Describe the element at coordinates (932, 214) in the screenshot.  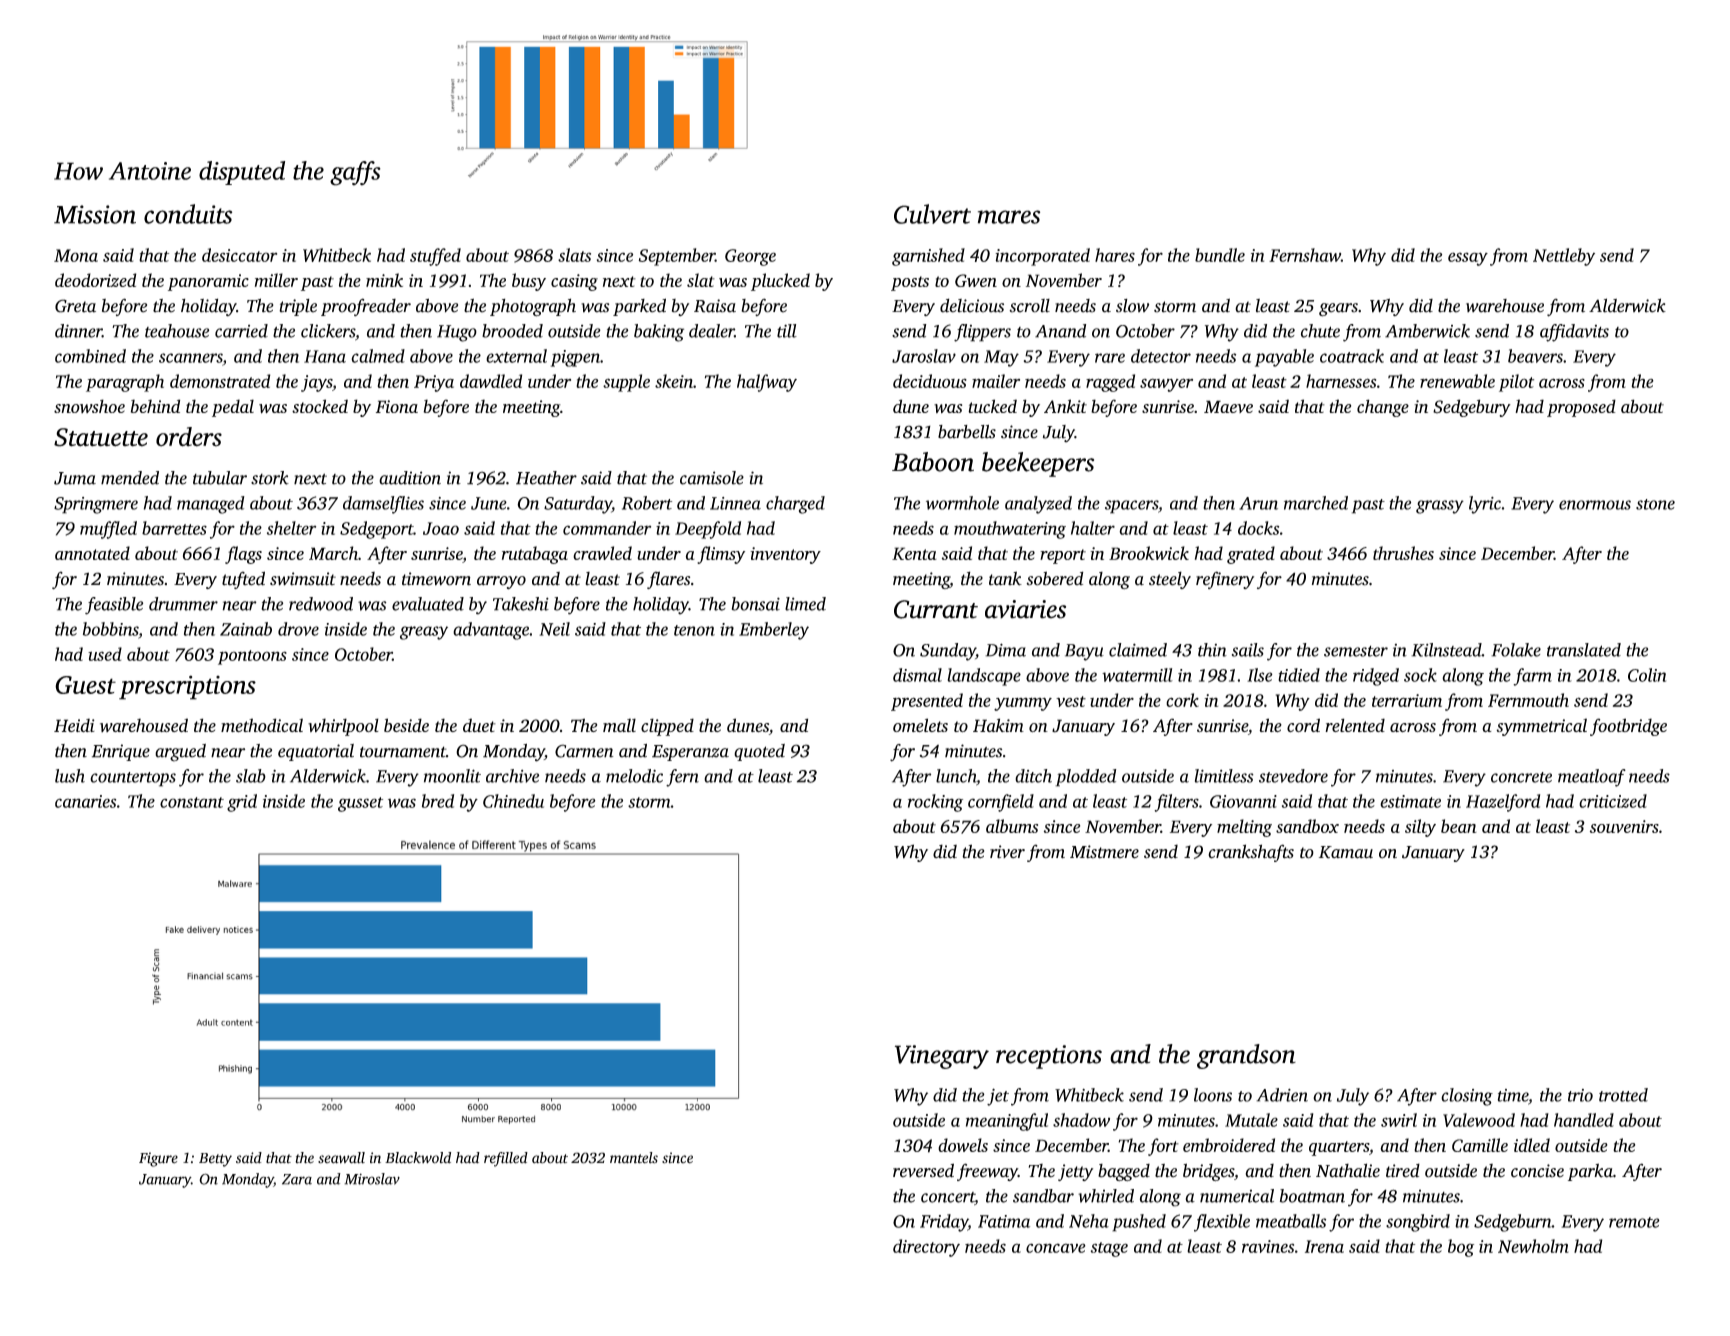
I see `Culvert` at that location.
